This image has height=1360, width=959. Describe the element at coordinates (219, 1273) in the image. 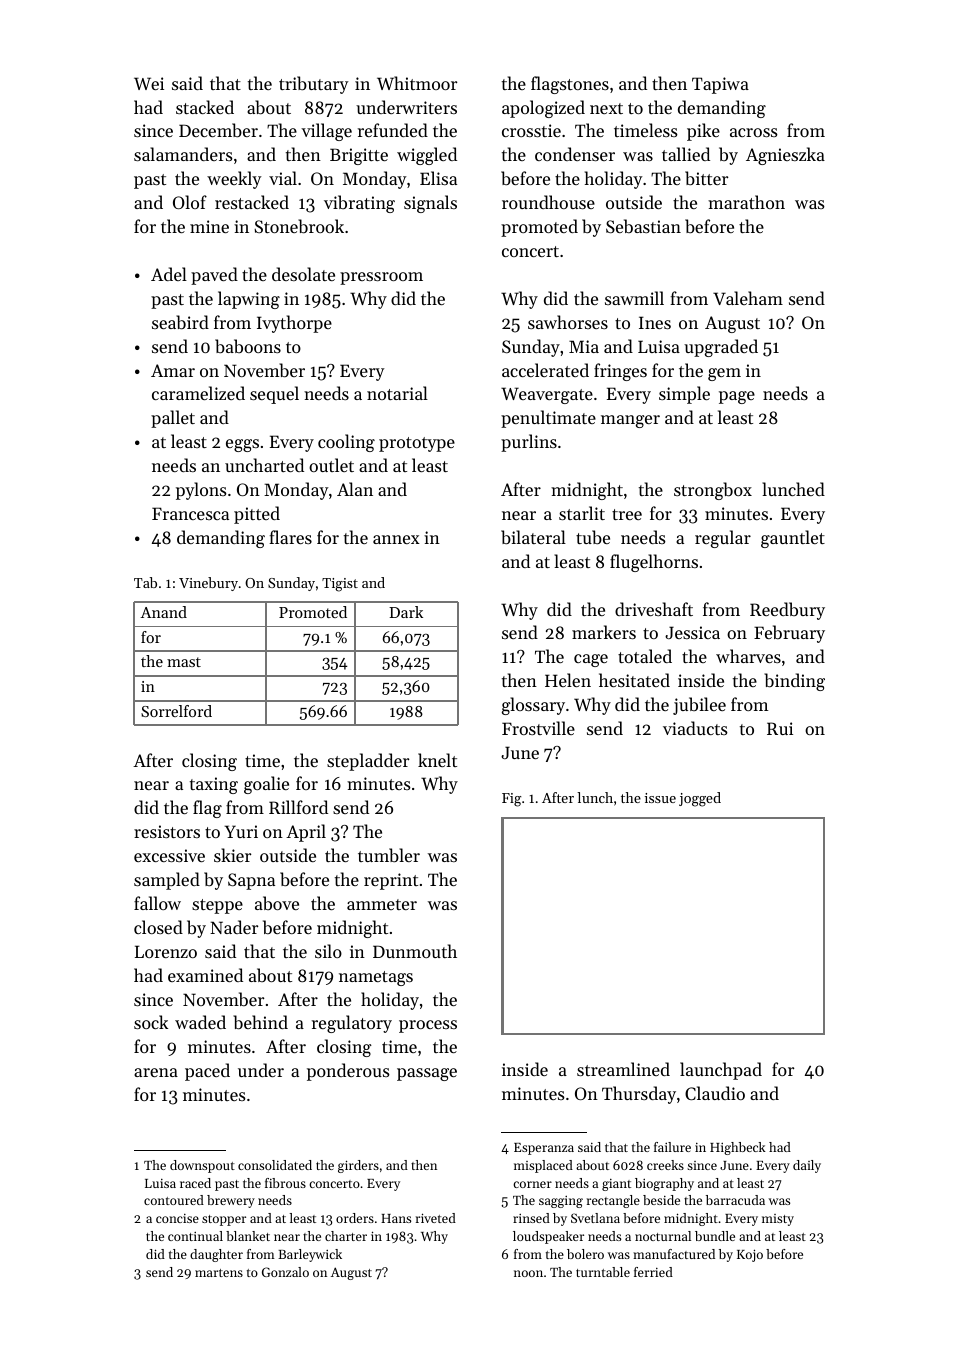

I see `martens` at that location.
